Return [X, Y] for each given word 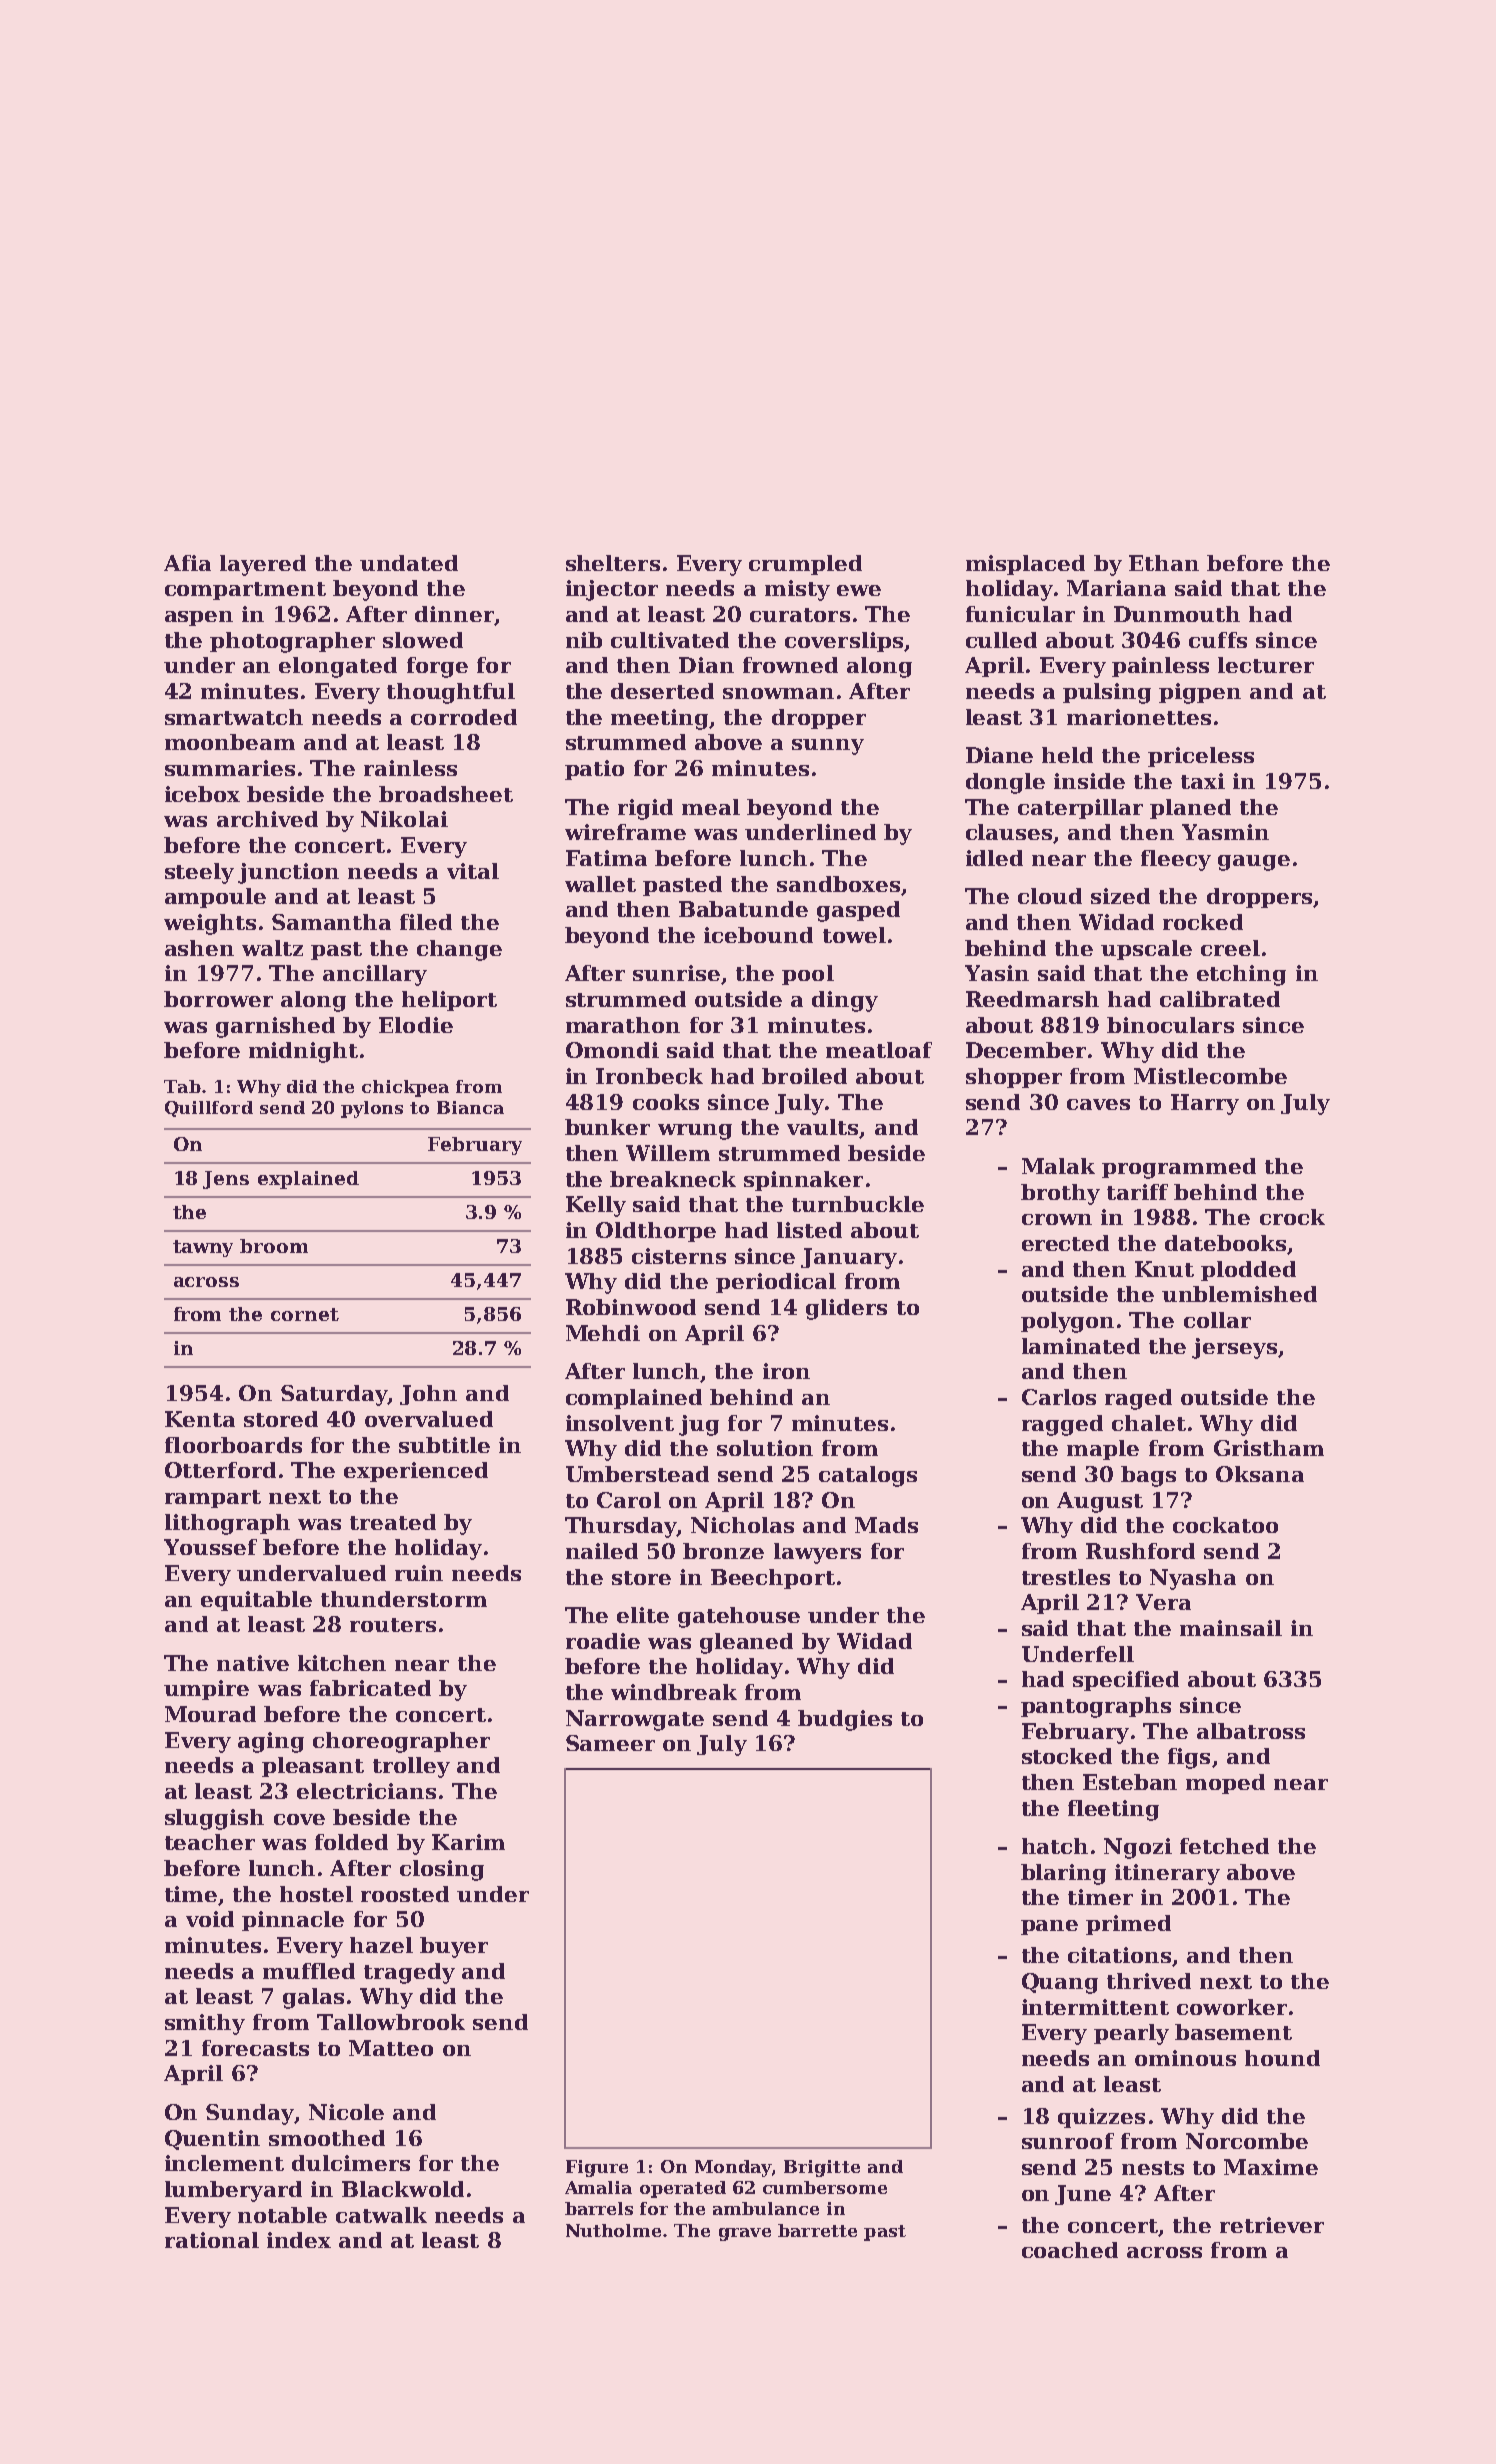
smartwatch [234, 717]
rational [212, 2240]
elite [643, 1615]
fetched [1224, 1846]
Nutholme [613, 2230]
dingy [845, 1001]
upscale [1146, 950]
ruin [419, 1573]
